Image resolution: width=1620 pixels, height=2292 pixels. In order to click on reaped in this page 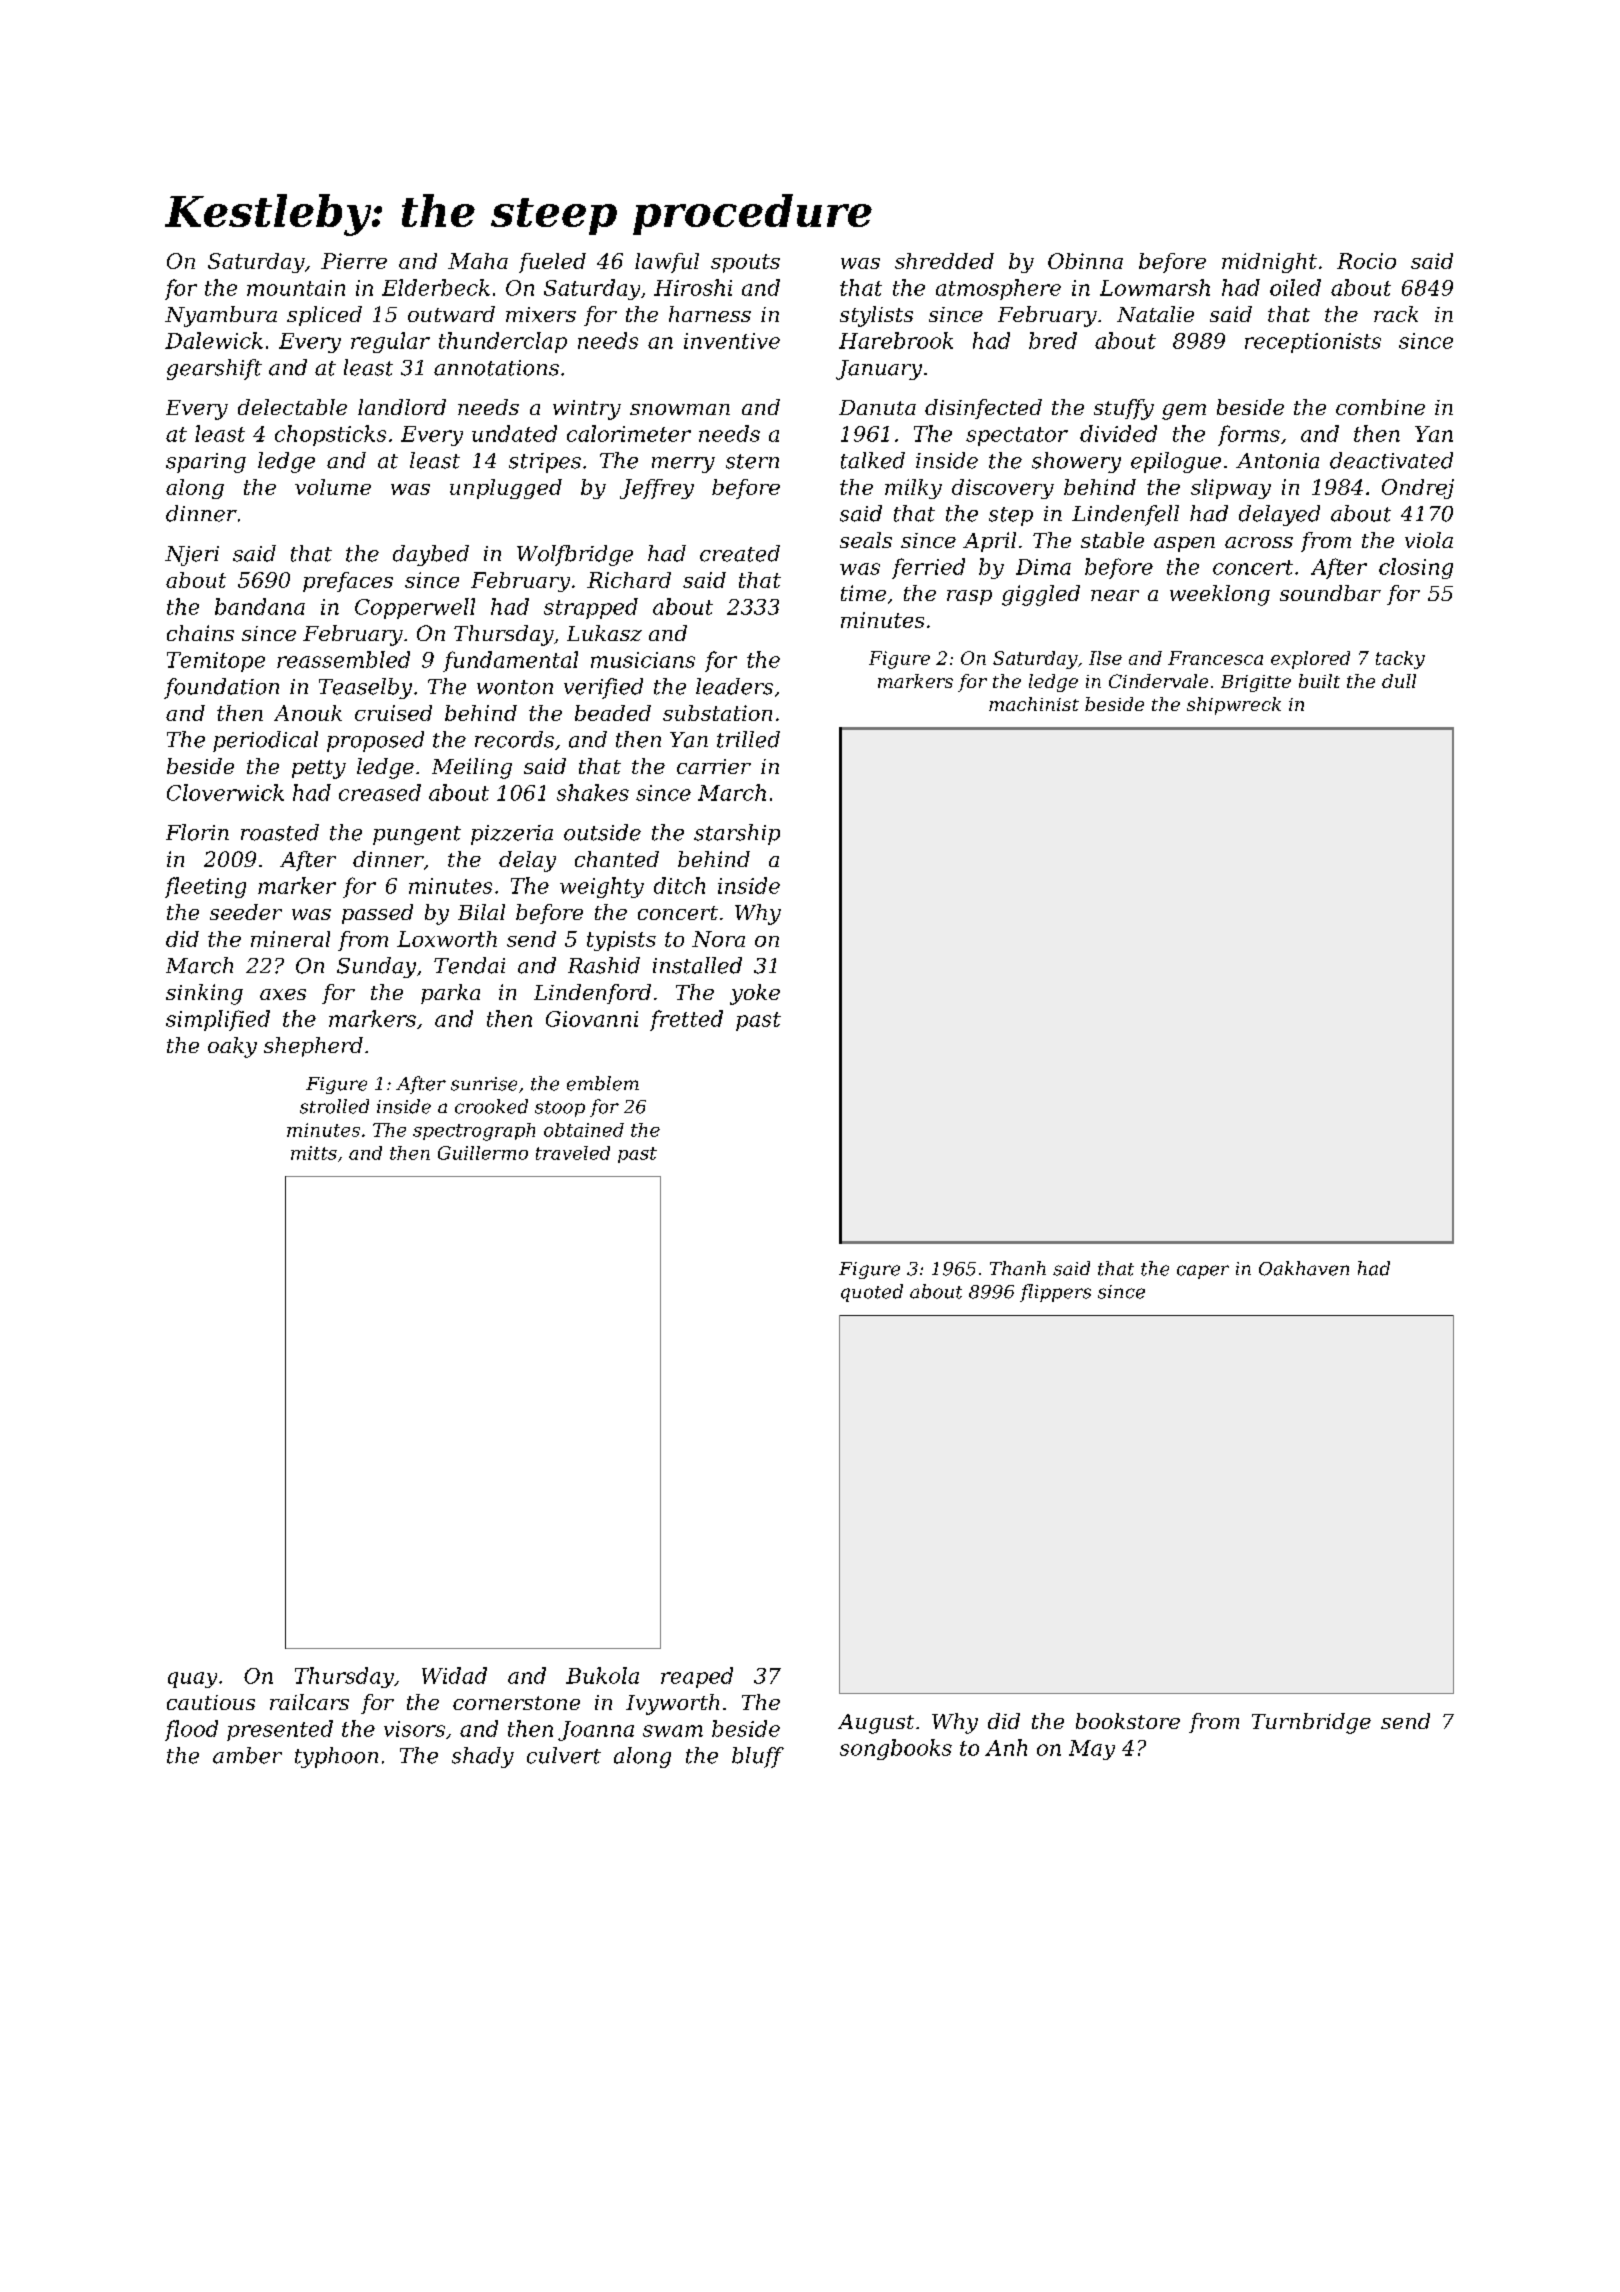, I will do `click(697, 1677)`.
